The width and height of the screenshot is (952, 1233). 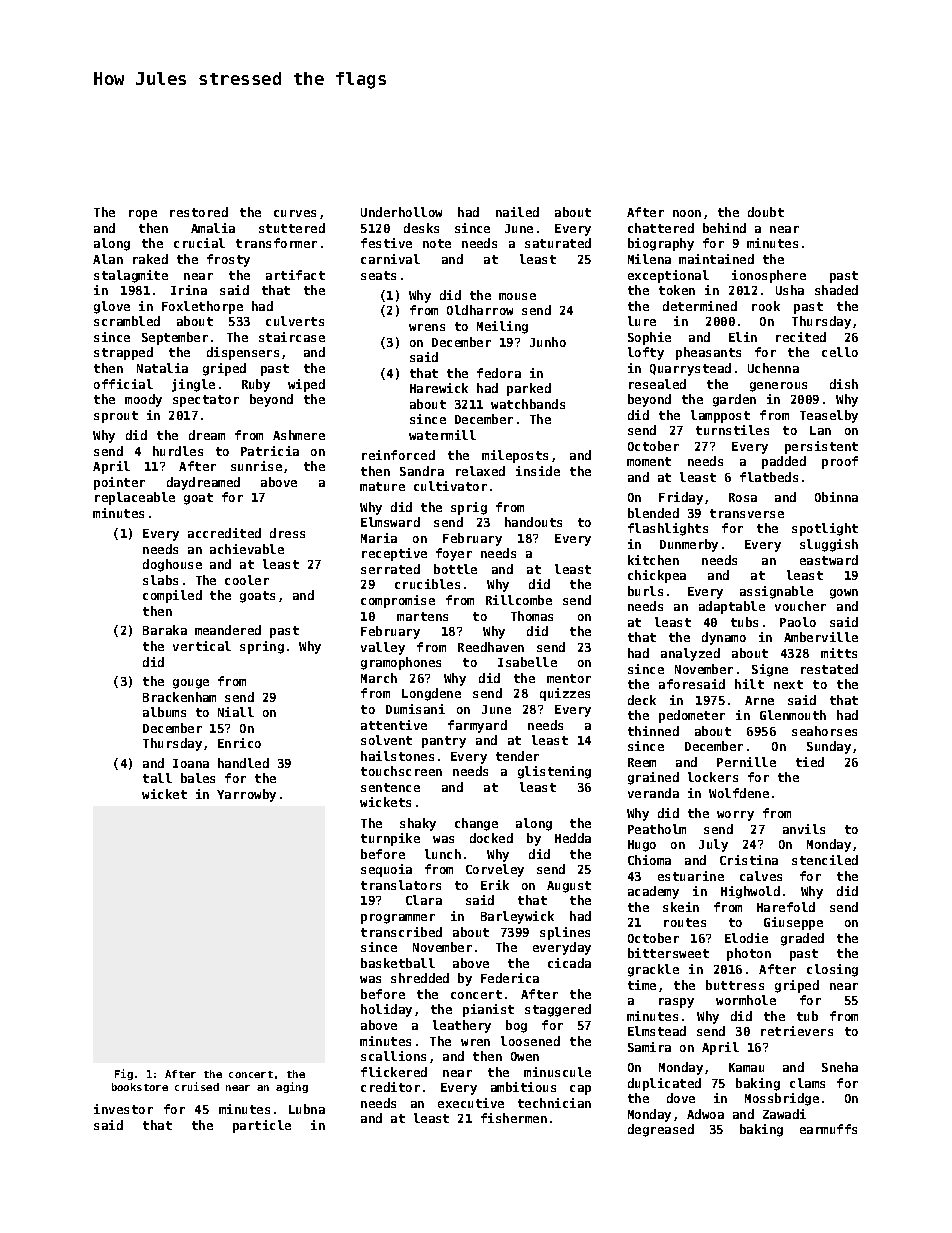 What do you see at coordinates (821, 637) in the screenshot?
I see `Amberville` at bounding box center [821, 637].
